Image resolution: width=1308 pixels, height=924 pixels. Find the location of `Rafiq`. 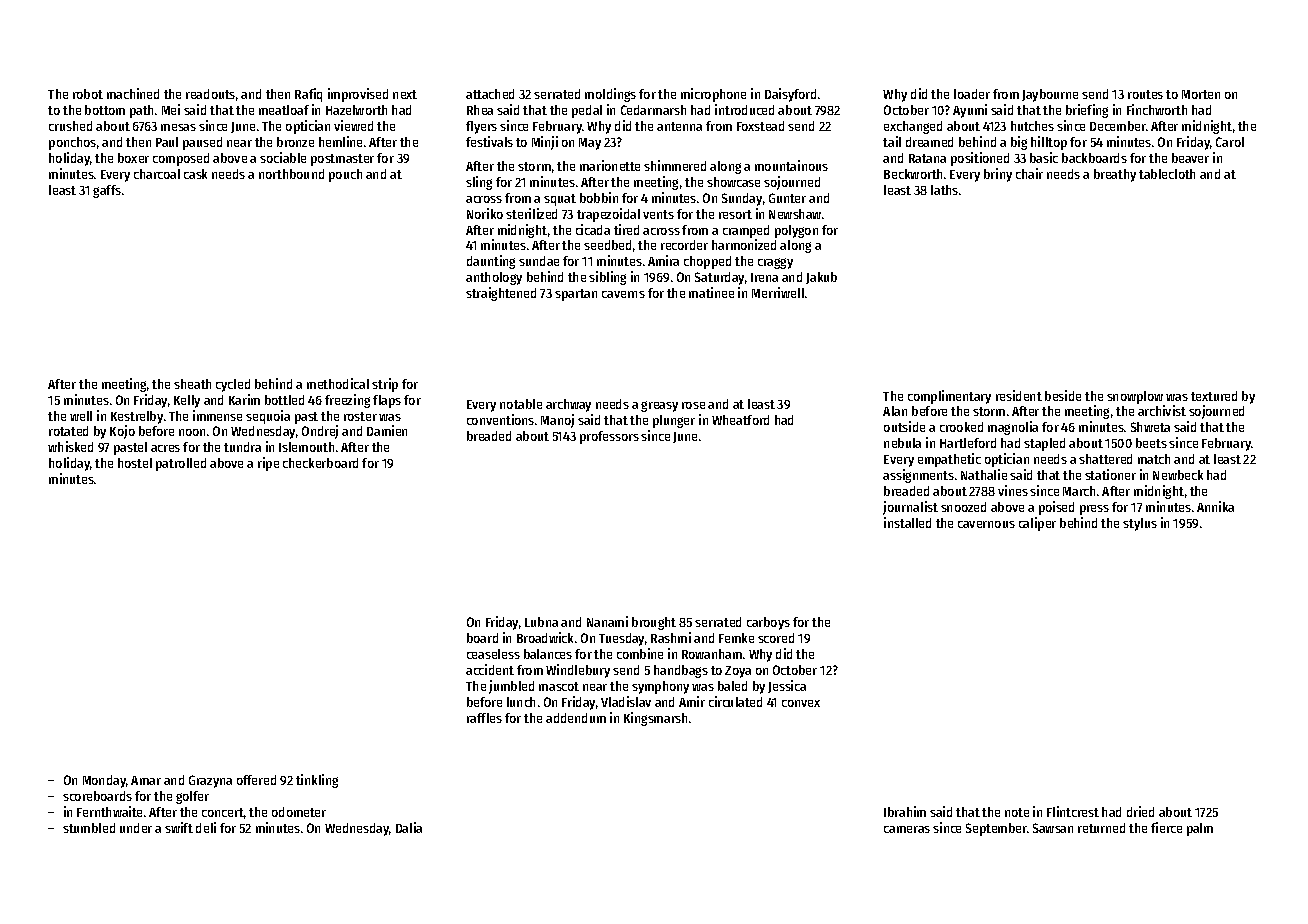

Rafiq is located at coordinates (308, 95).
